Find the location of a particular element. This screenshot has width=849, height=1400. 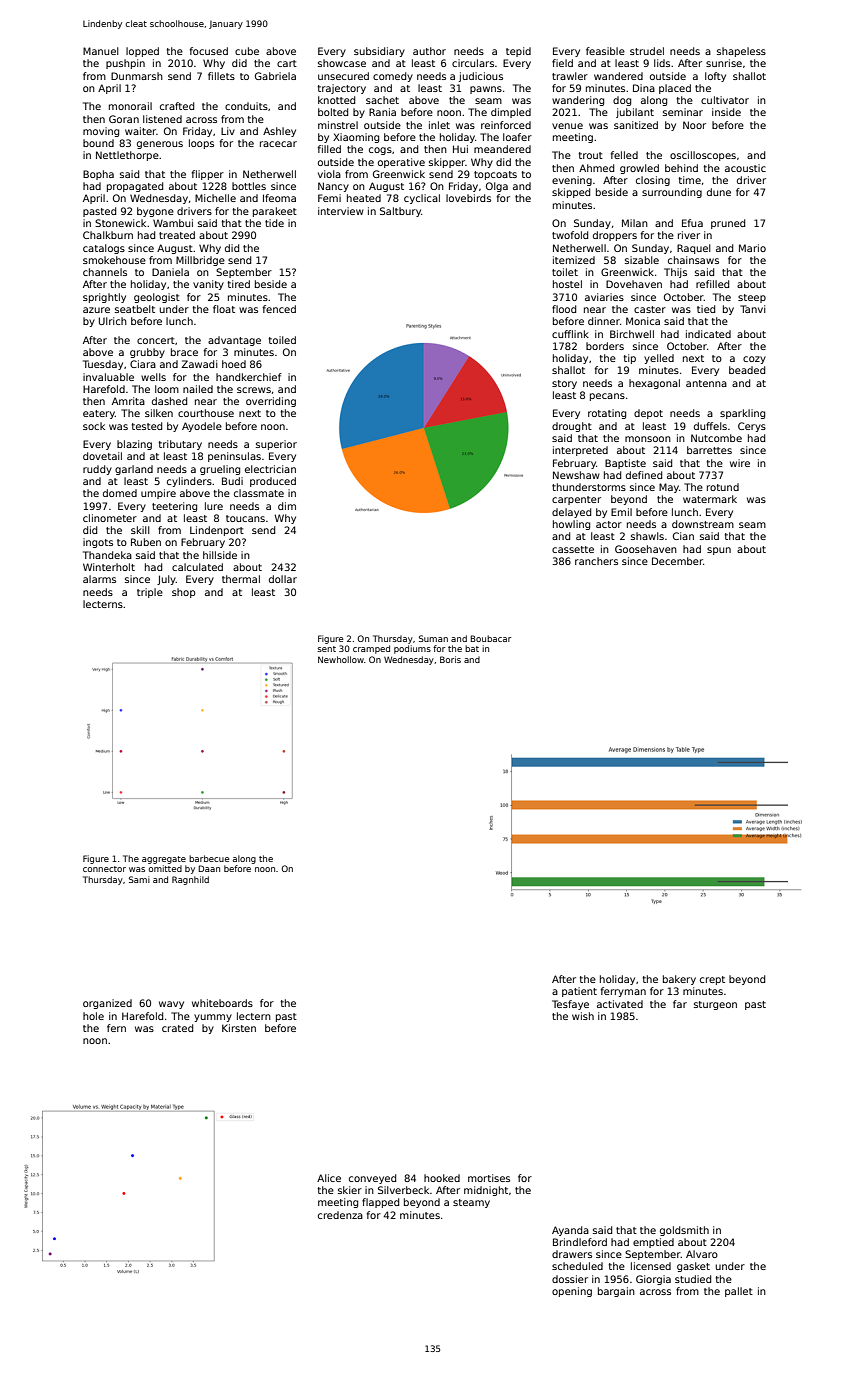

alarms is located at coordinates (99, 579).
